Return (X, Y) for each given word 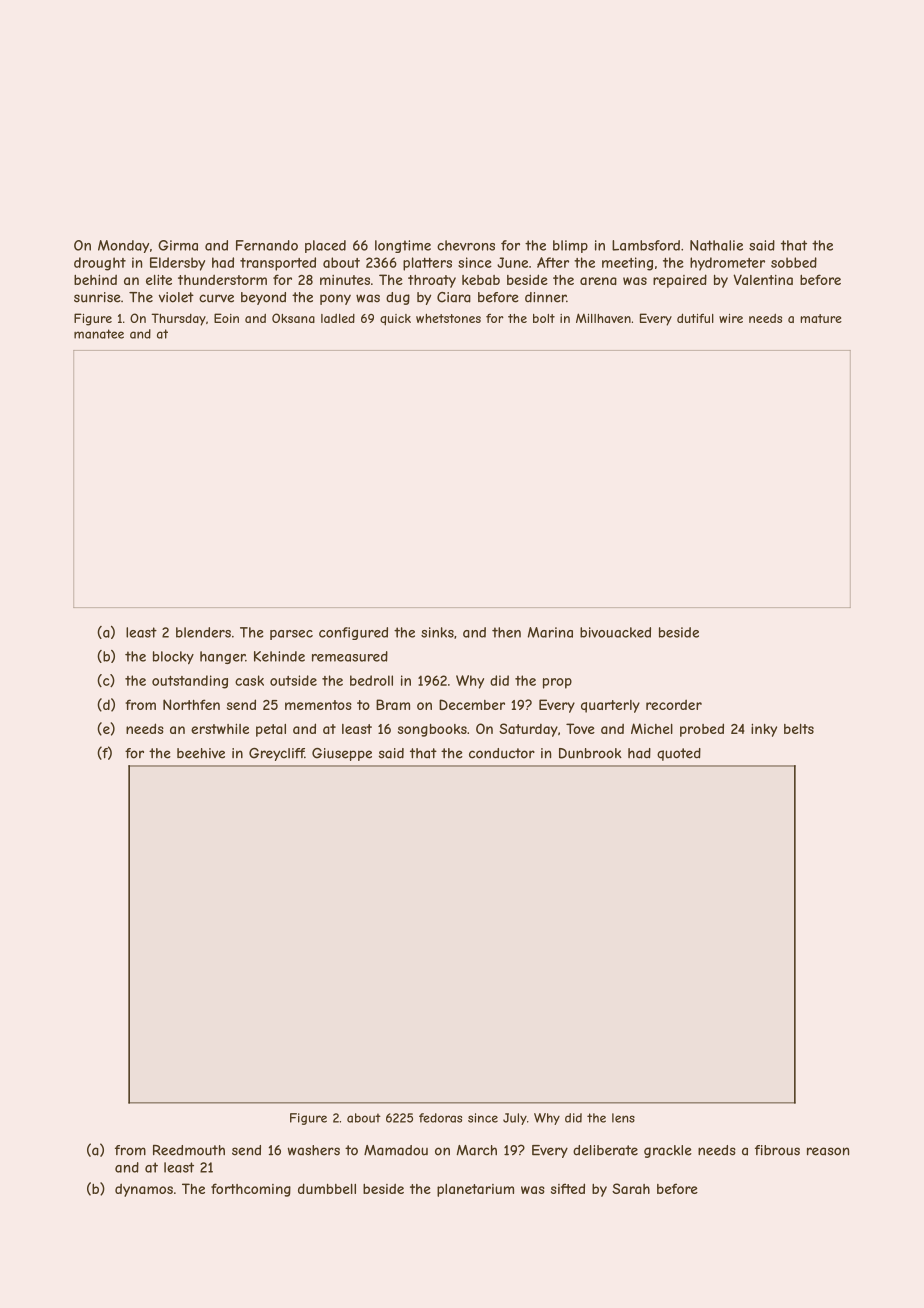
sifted (568, 1188)
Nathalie (716, 245)
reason (828, 1151)
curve (216, 298)
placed (325, 246)
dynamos (144, 1190)
